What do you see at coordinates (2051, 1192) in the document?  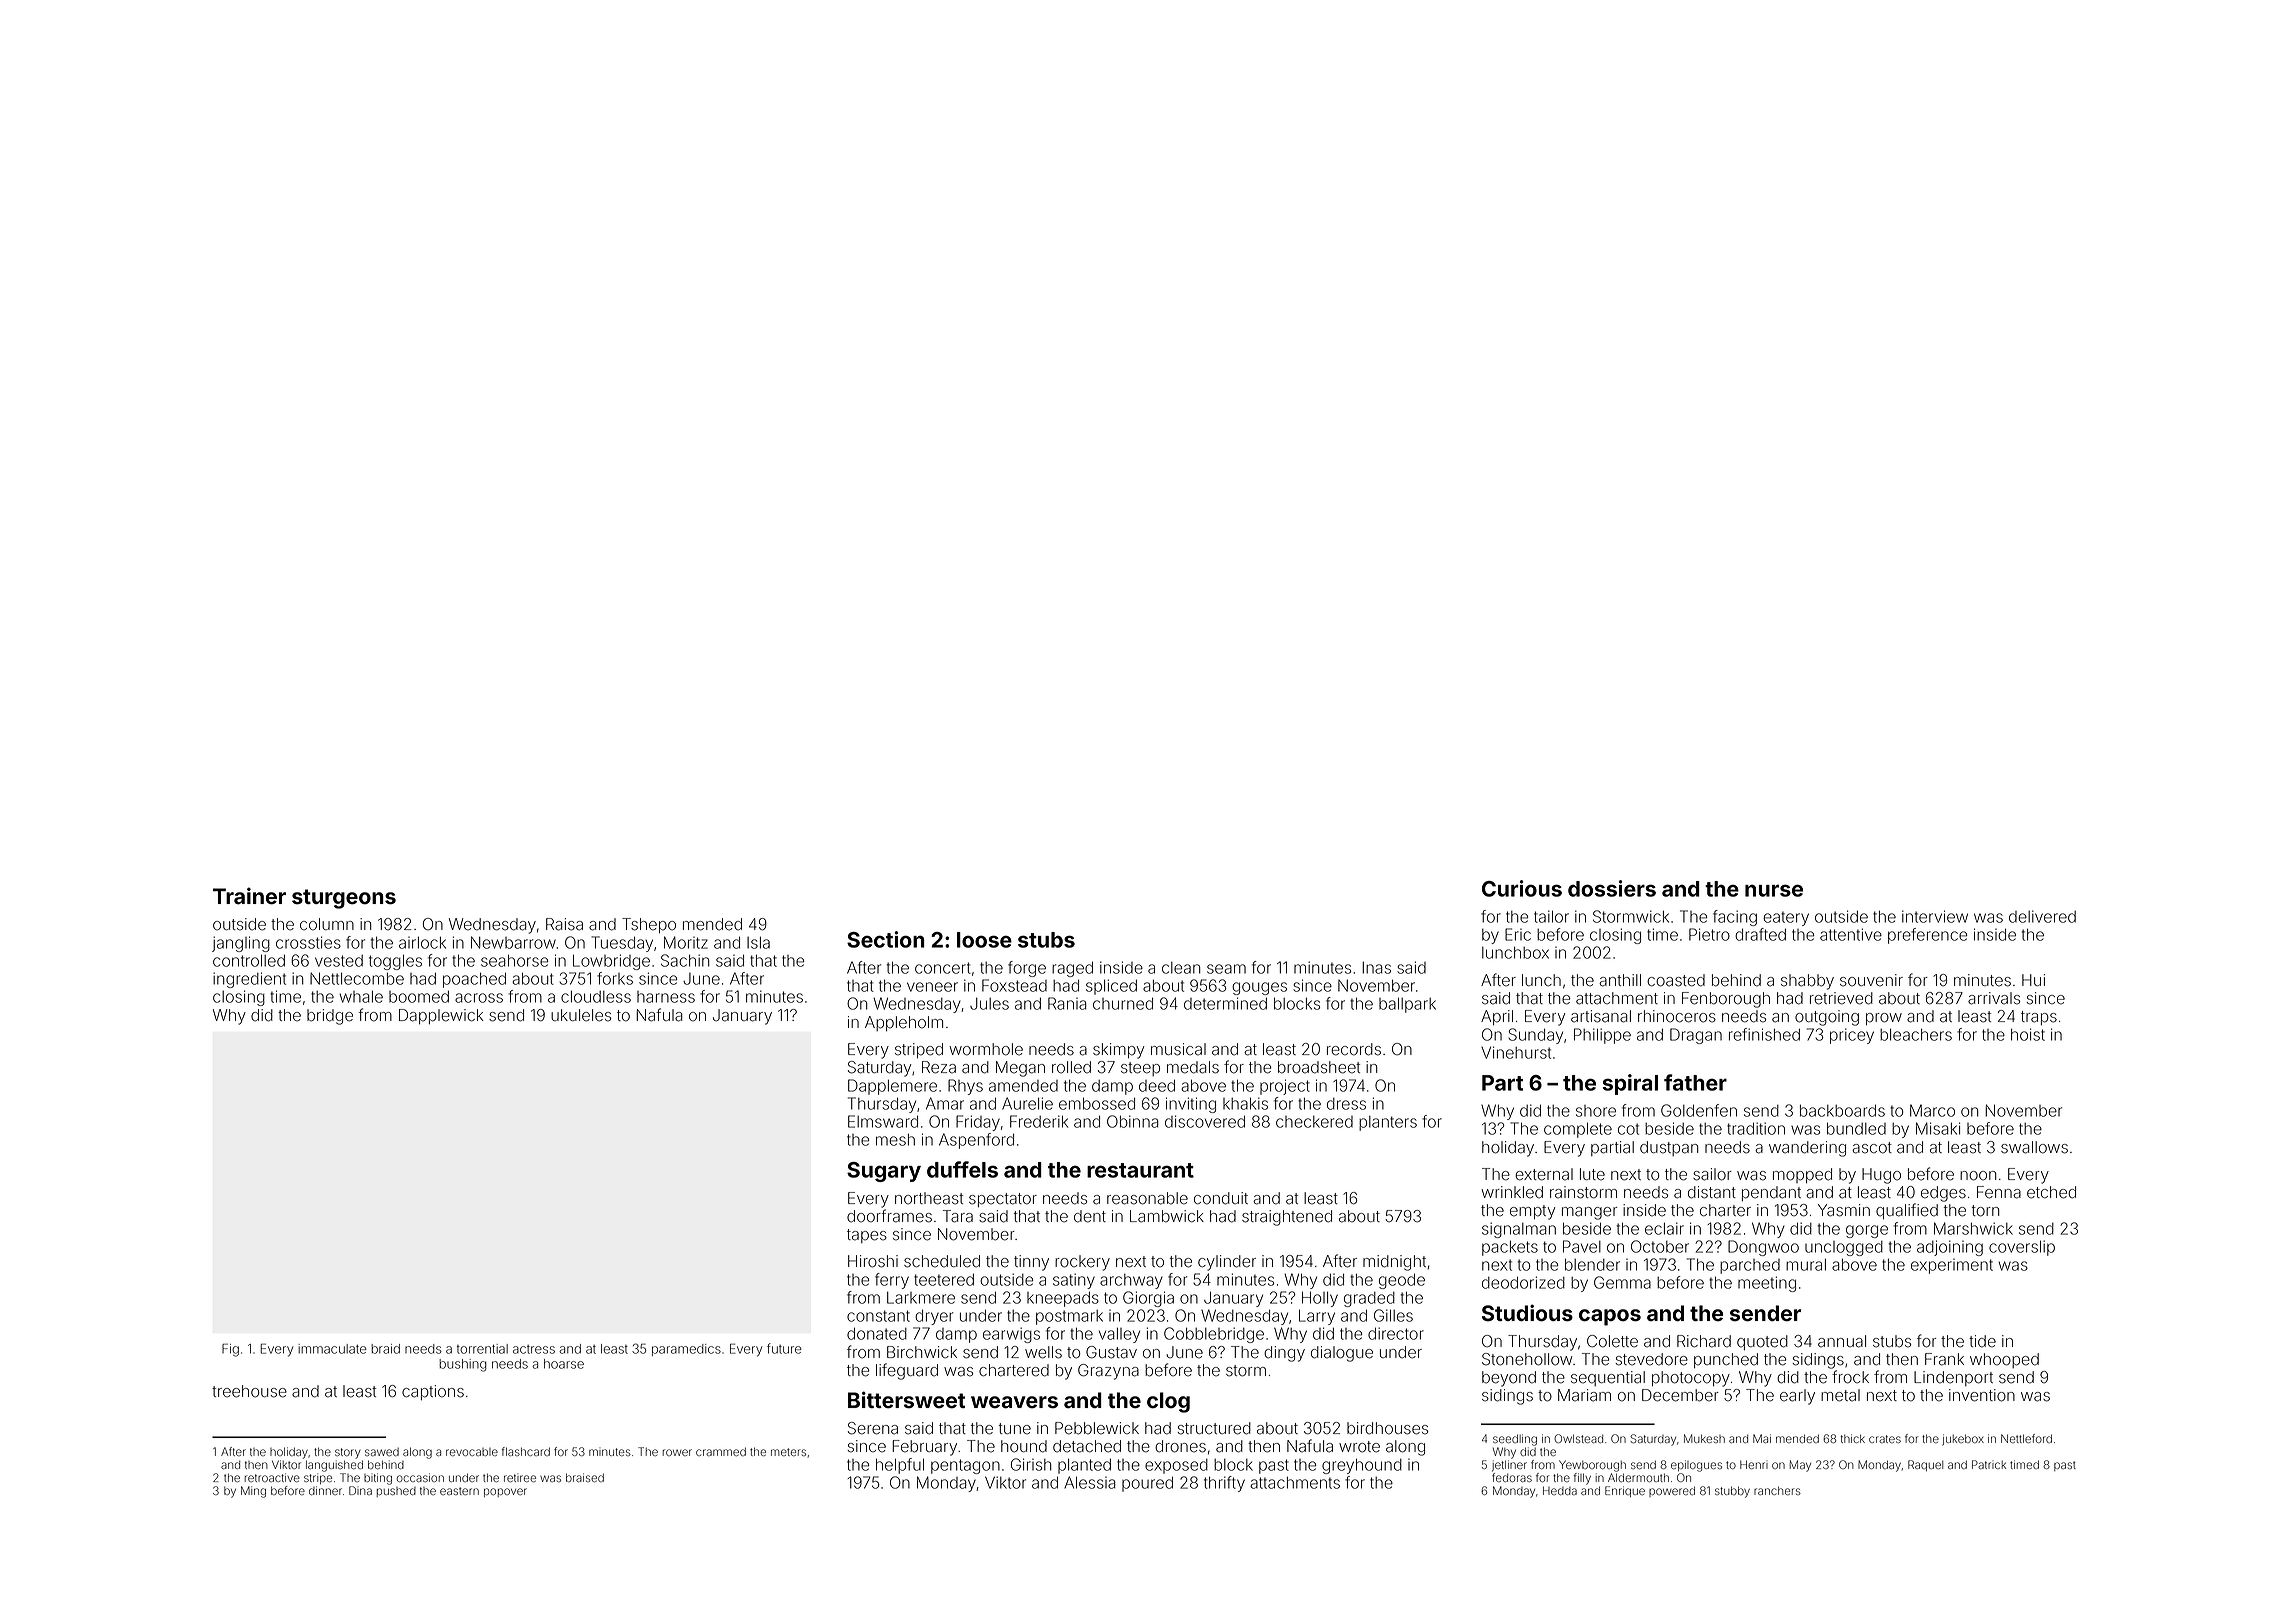 I see `etched` at bounding box center [2051, 1192].
